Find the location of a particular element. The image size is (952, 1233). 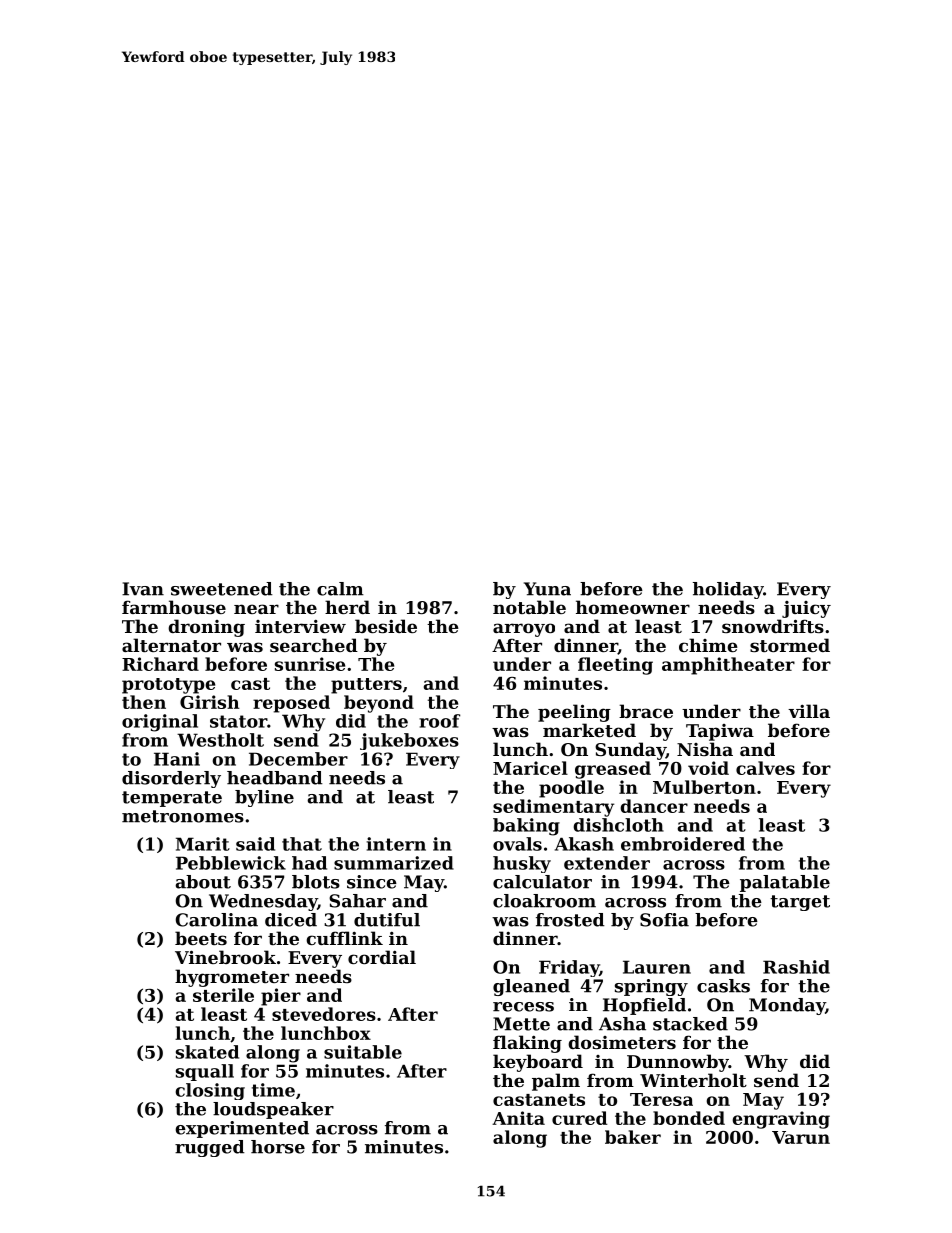

sterile is located at coordinates (223, 995).
